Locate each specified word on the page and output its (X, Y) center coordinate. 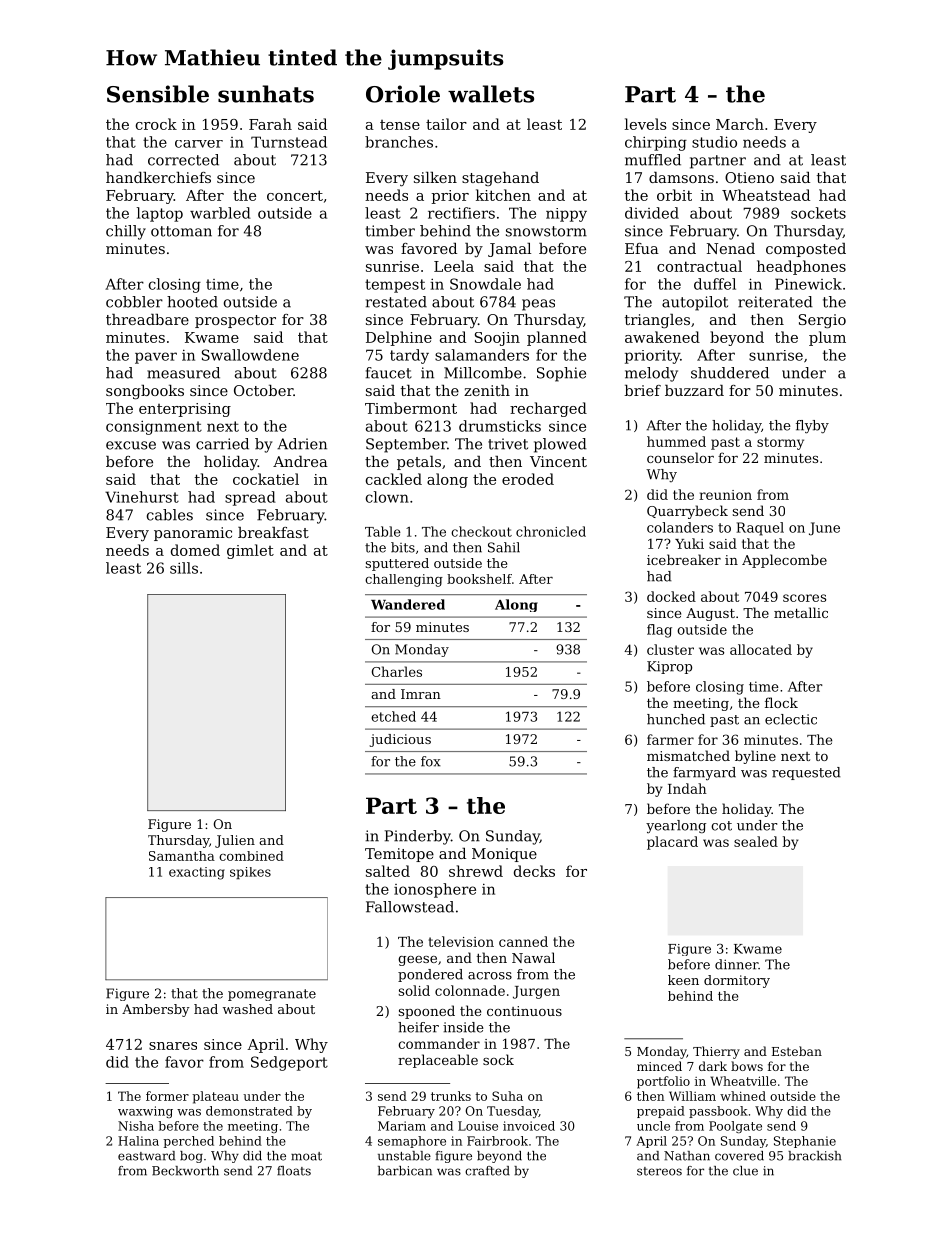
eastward (146, 1156)
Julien (235, 841)
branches (399, 142)
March (740, 124)
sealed (756, 841)
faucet (389, 373)
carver (199, 144)
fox (431, 761)
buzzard (694, 390)
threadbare (147, 319)
